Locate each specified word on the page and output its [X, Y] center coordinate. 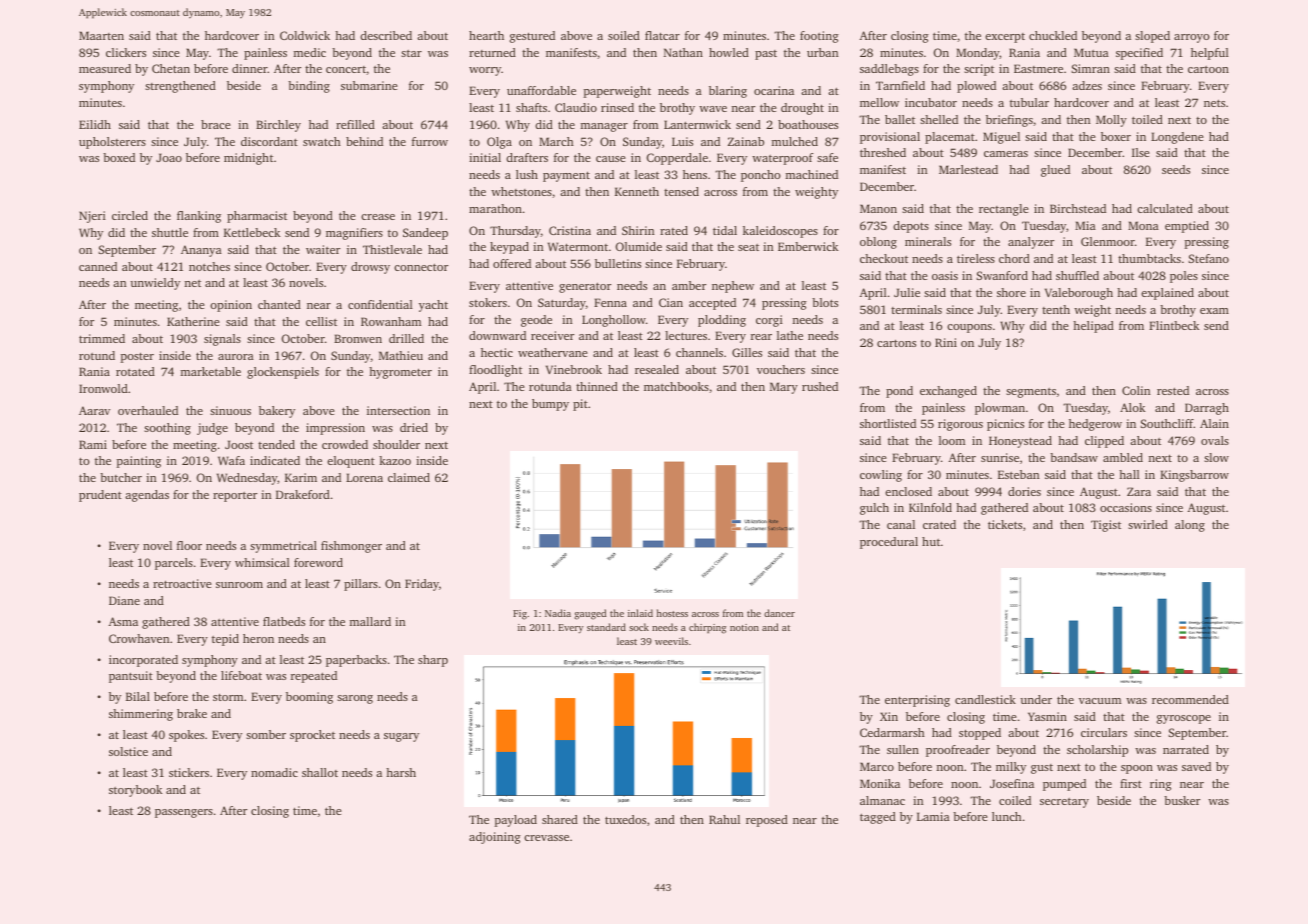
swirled [1148, 524]
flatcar [662, 35]
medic [309, 52]
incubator [931, 102]
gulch [874, 509]
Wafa [231, 460]
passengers [184, 813]
